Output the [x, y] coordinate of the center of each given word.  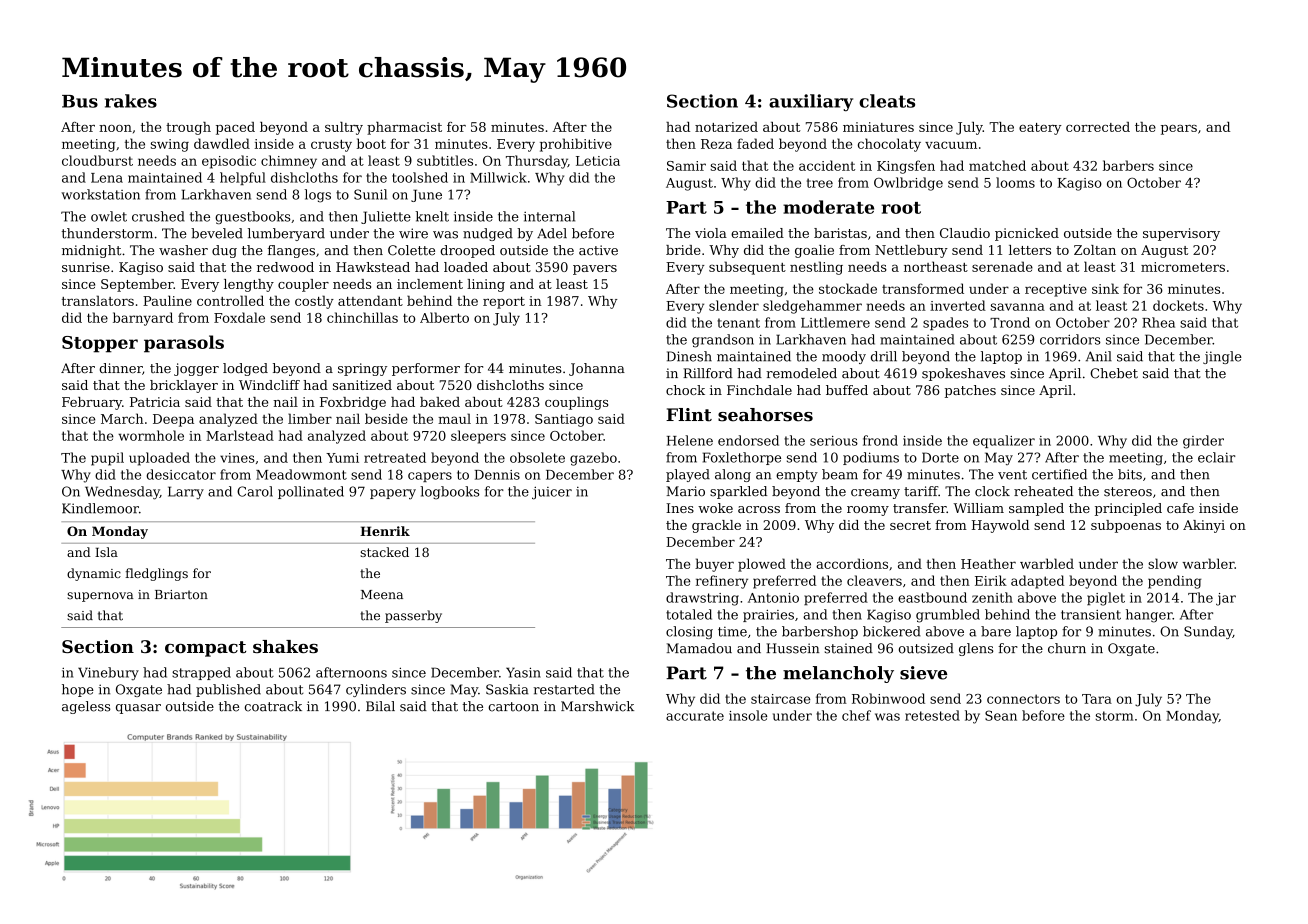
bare [996, 631]
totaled [689, 614]
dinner [120, 368]
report [504, 303]
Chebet [1114, 373]
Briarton [181, 595]
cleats [887, 101]
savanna [1018, 307]
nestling [816, 268]
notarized [726, 127]
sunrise [86, 267]
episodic [229, 162]
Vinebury [108, 674]
